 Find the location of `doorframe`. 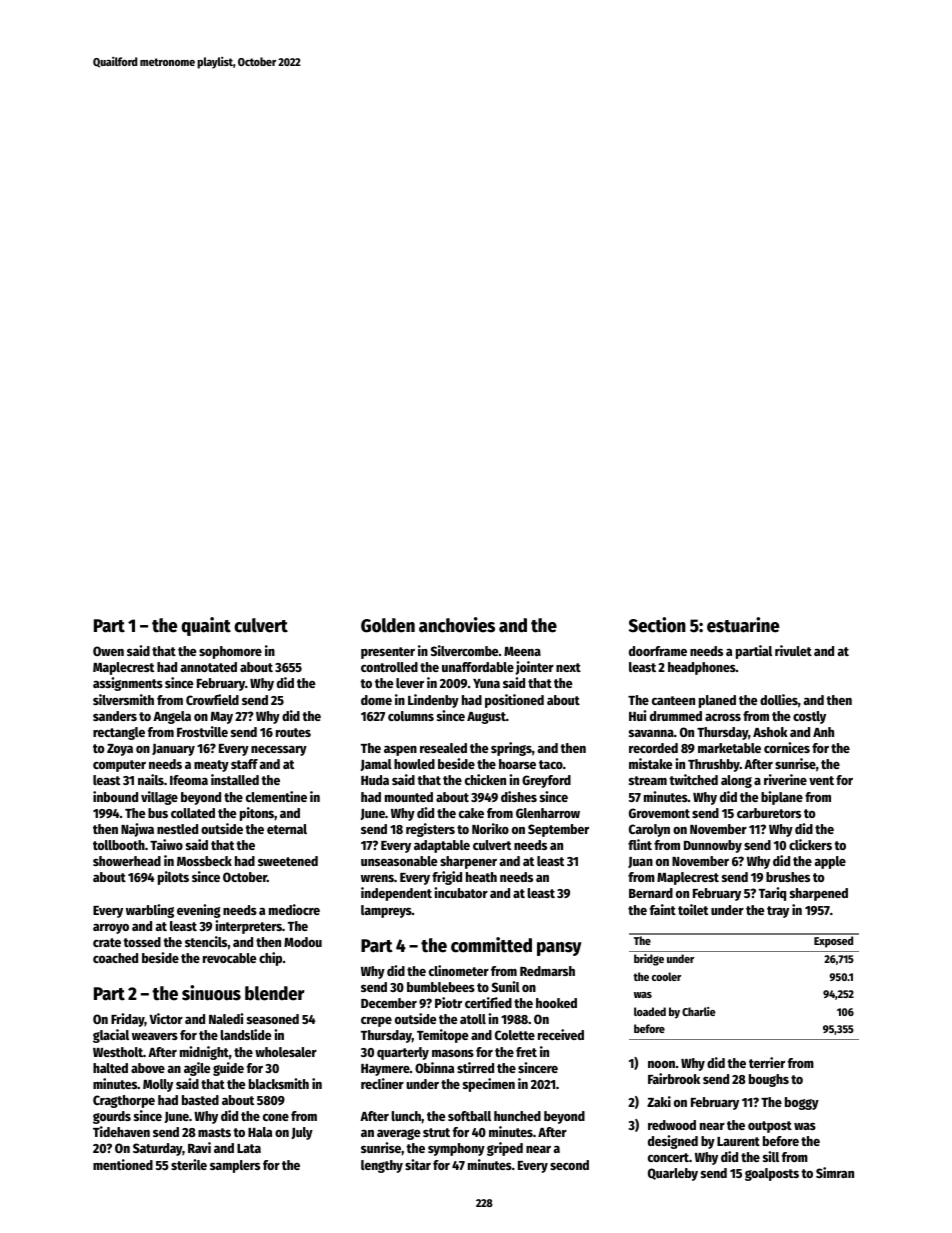

doorframe is located at coordinates (658, 651).
